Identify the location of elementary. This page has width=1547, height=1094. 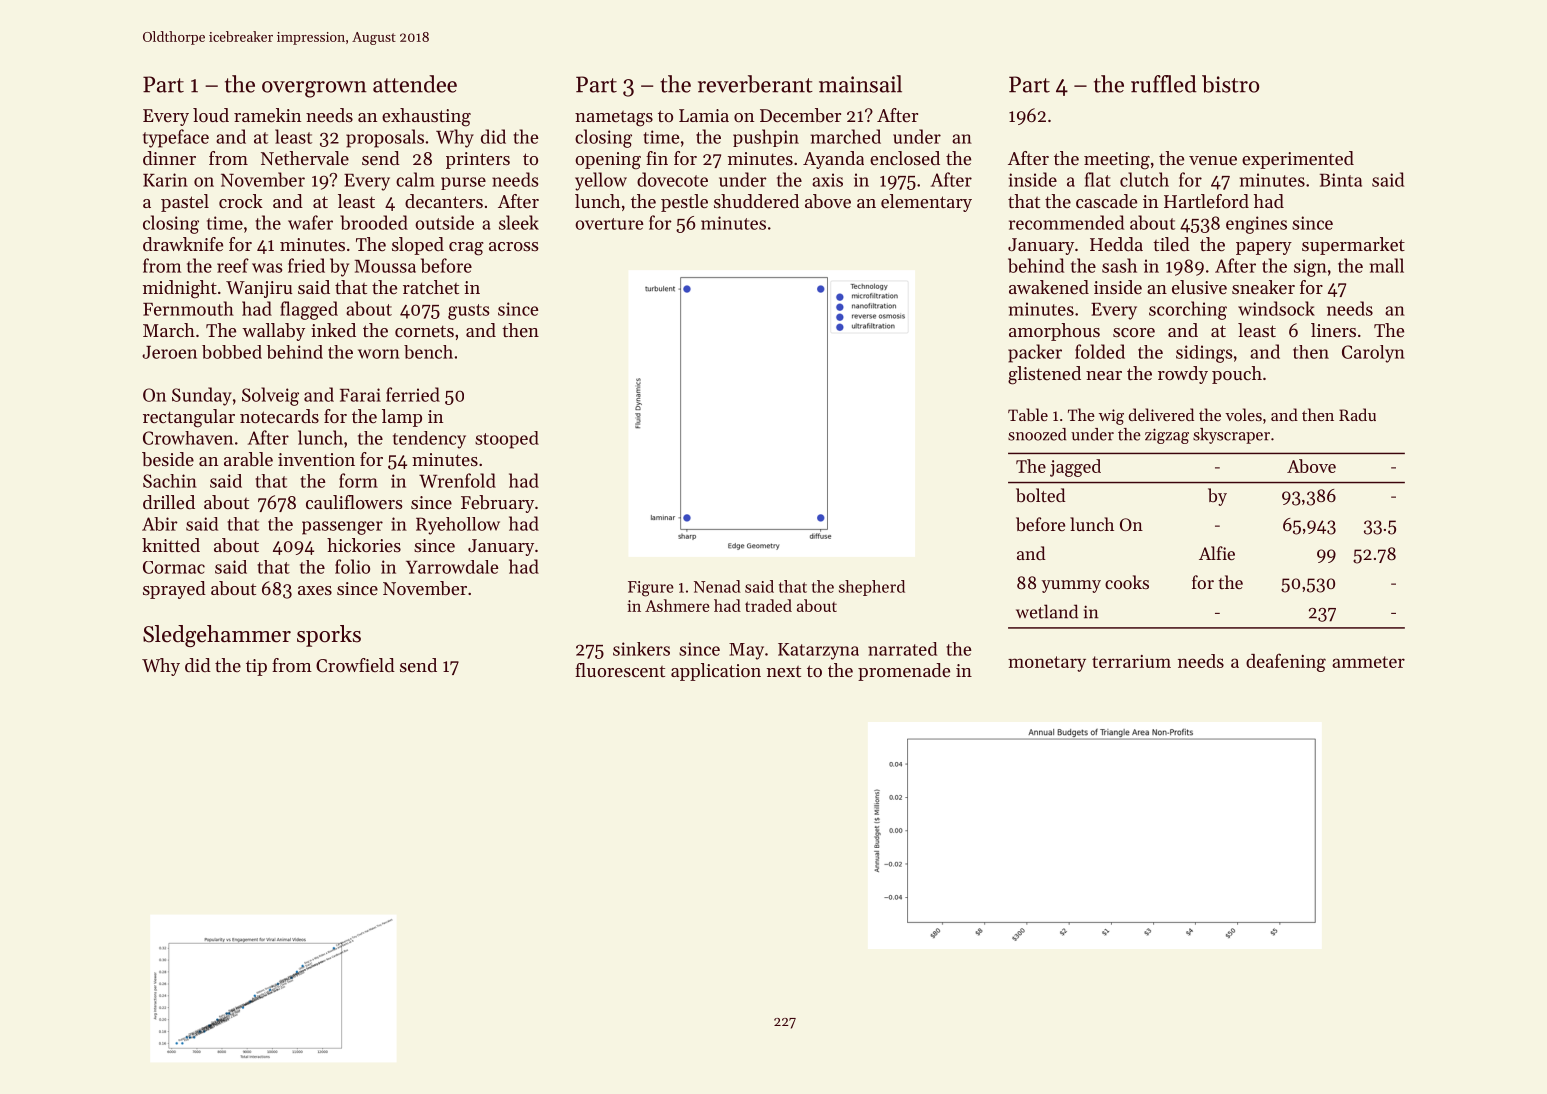
(926, 203).
